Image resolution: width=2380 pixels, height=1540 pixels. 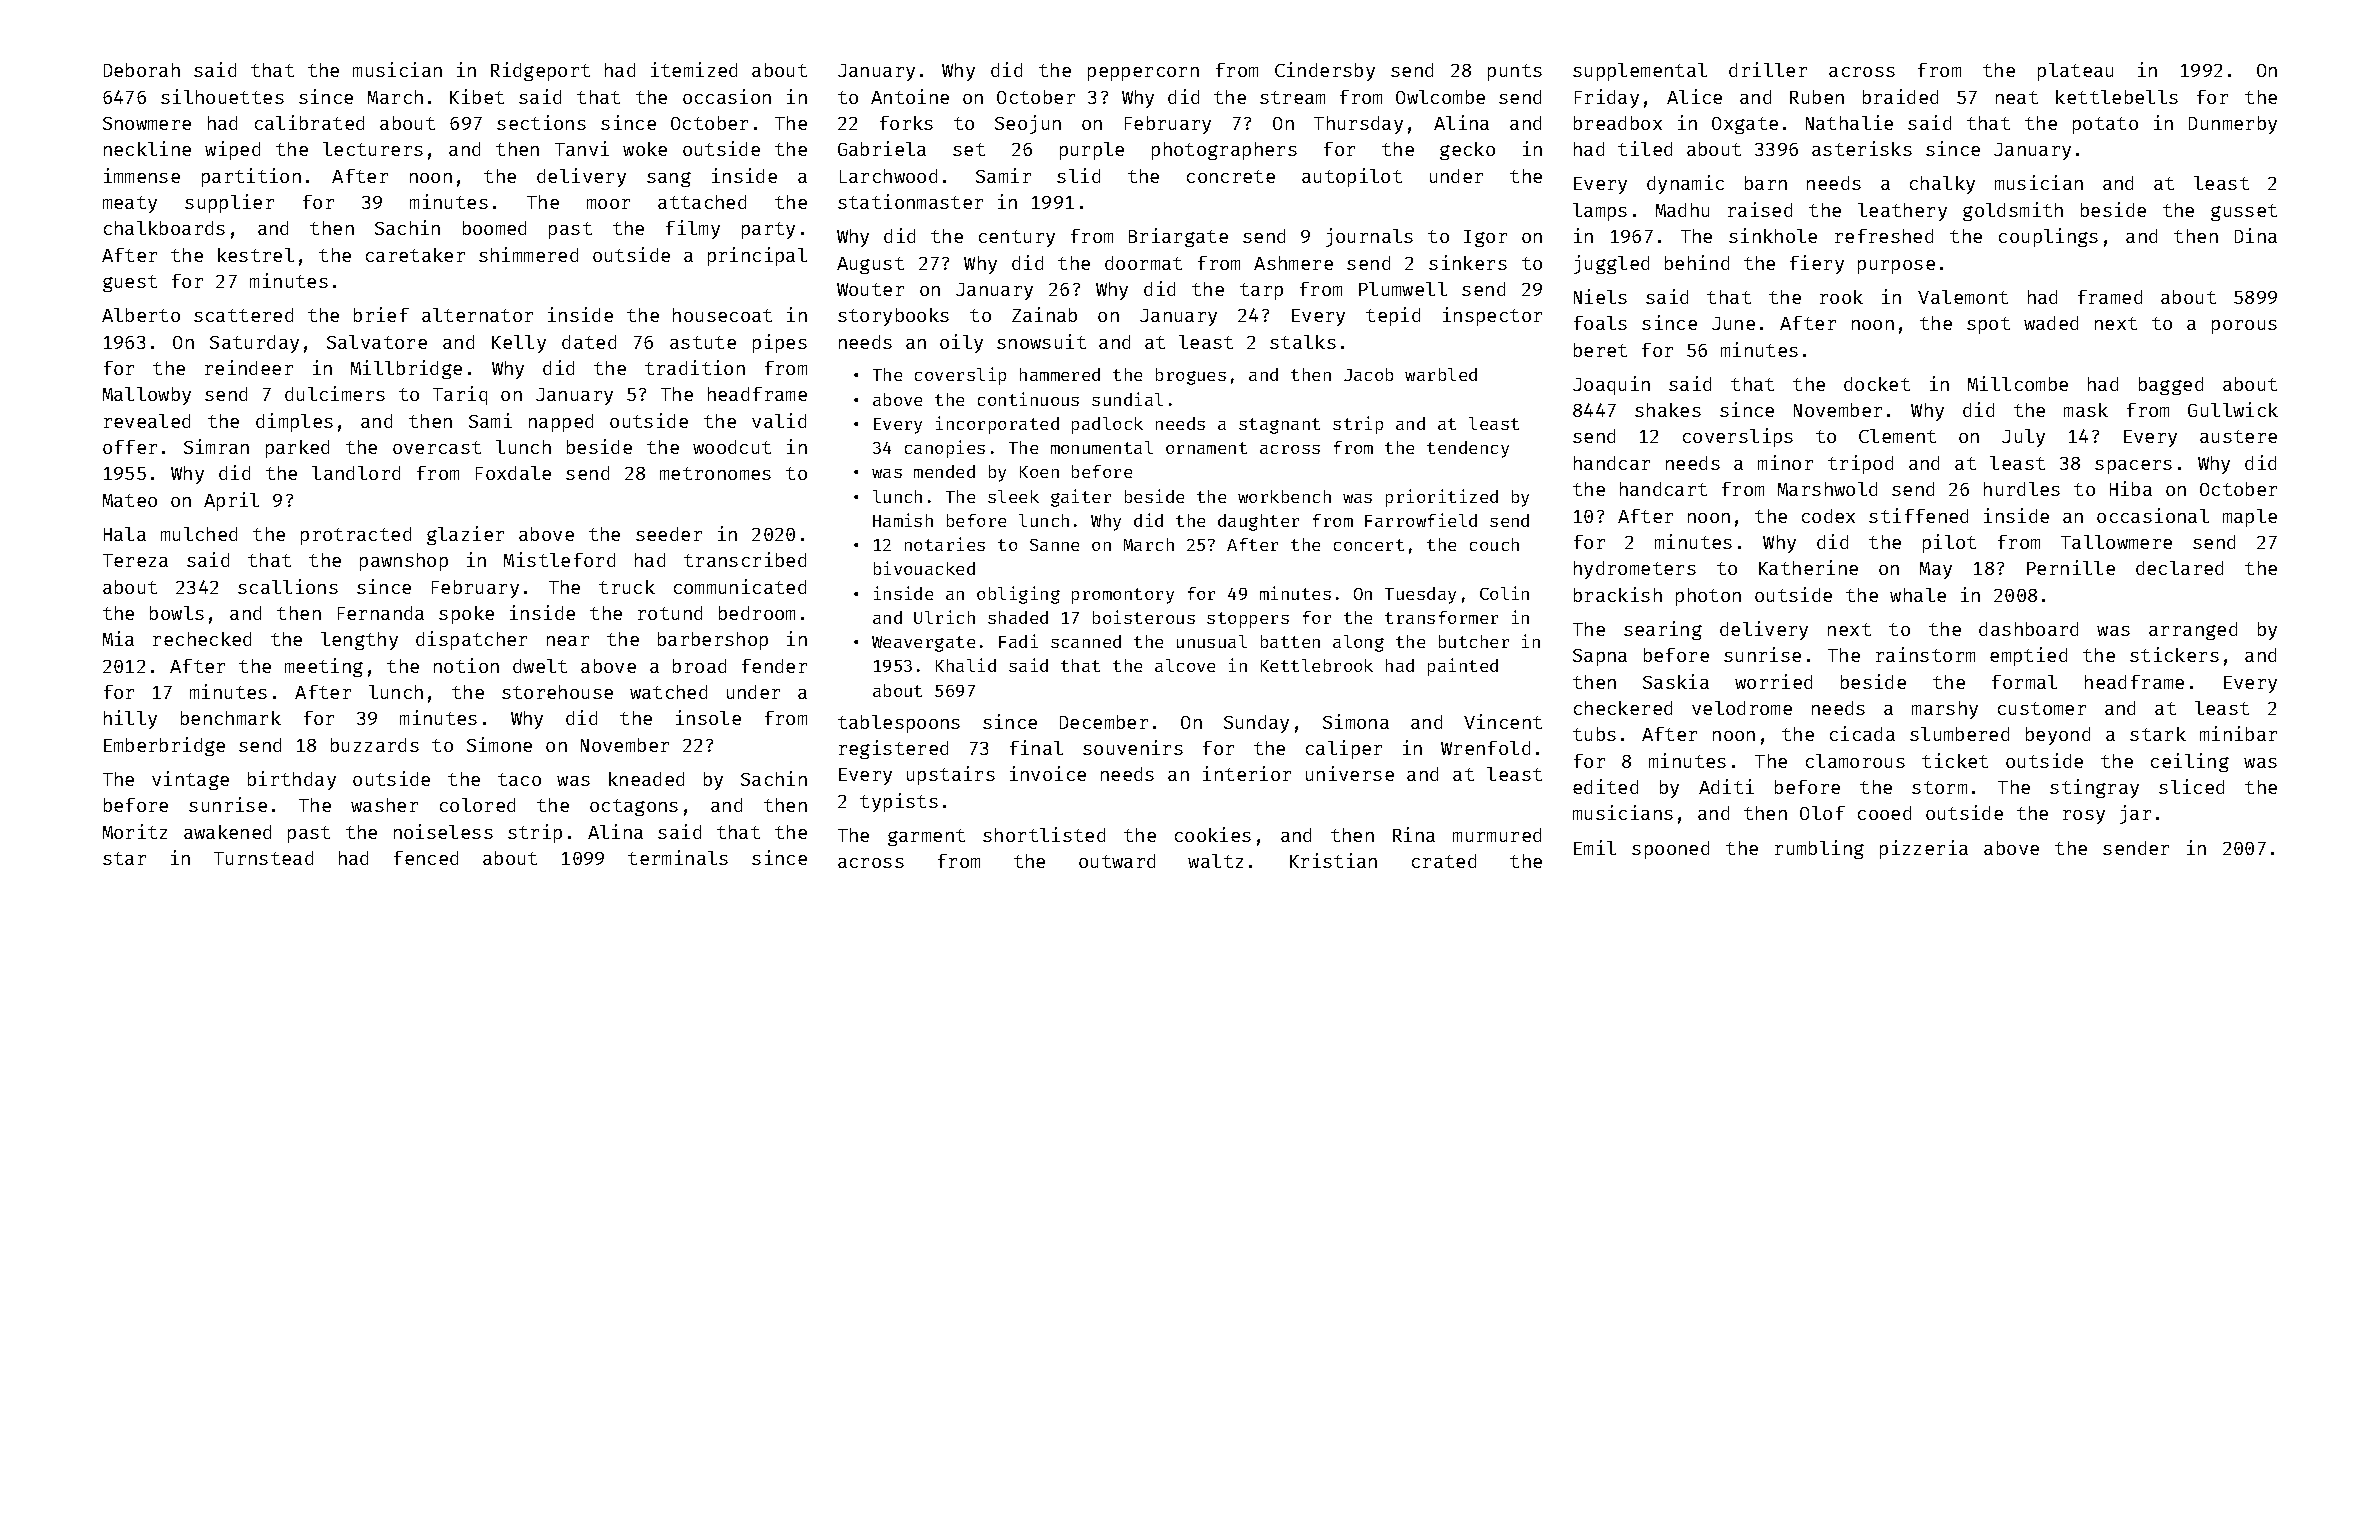 What do you see at coordinates (1279, 426) in the image?
I see `stagnant` at bounding box center [1279, 426].
